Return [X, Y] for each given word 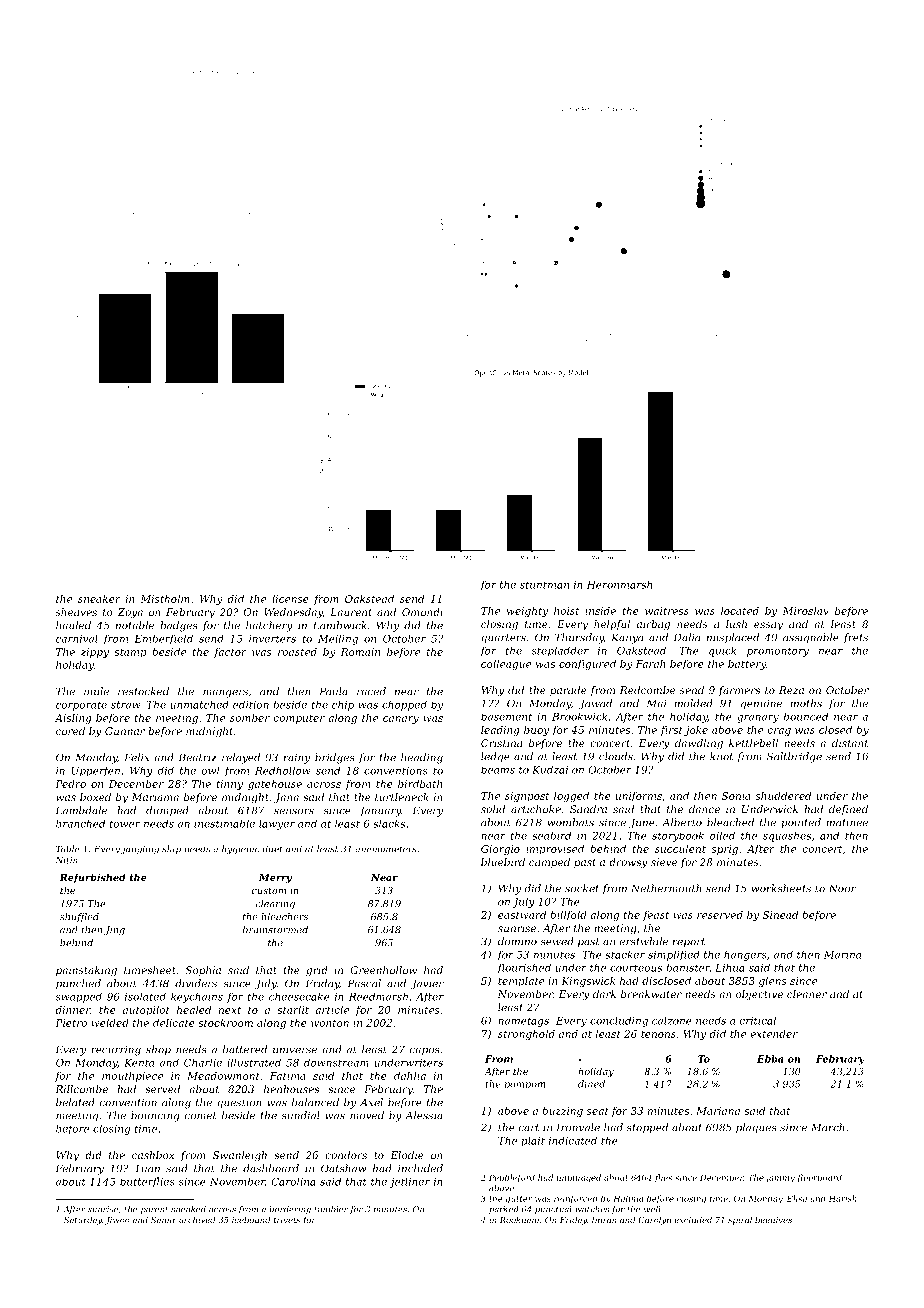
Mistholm [165, 599]
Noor [842, 888]
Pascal [364, 983]
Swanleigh [240, 1156]
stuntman [544, 585]
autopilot [146, 1011]
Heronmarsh [619, 584]
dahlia [410, 1076]
